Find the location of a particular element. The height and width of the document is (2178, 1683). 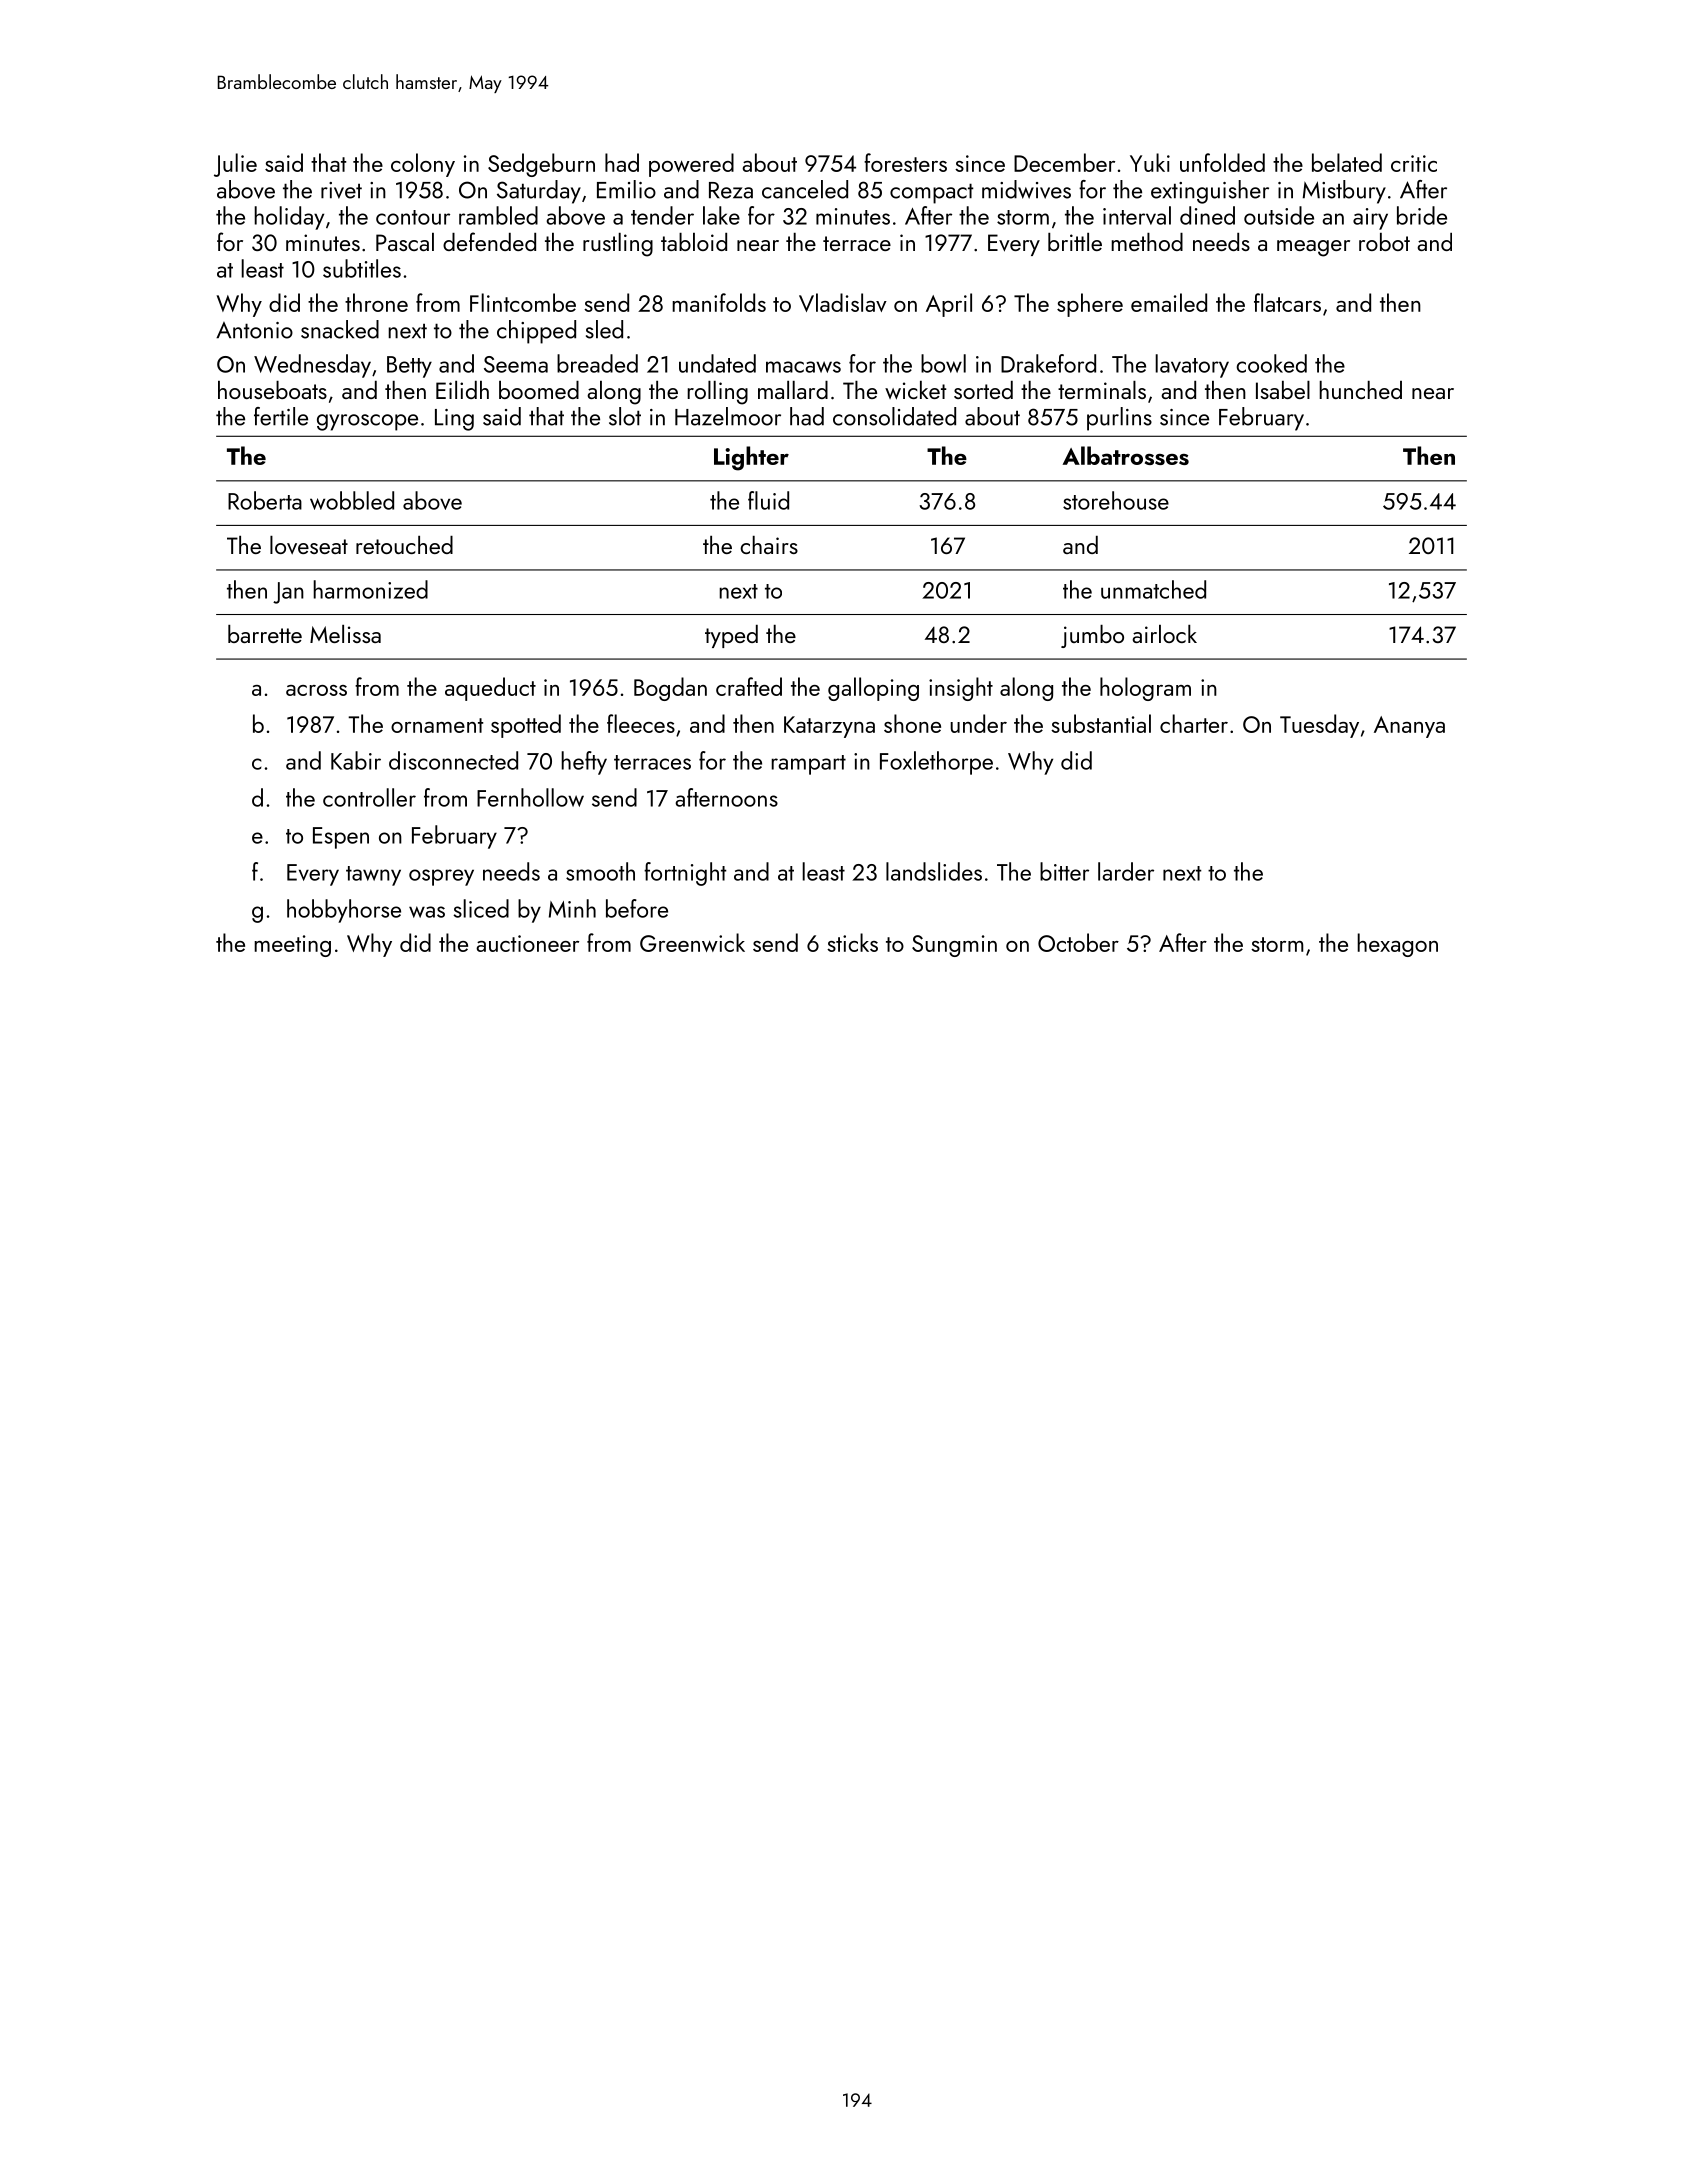

fortnight is located at coordinates (685, 874).
